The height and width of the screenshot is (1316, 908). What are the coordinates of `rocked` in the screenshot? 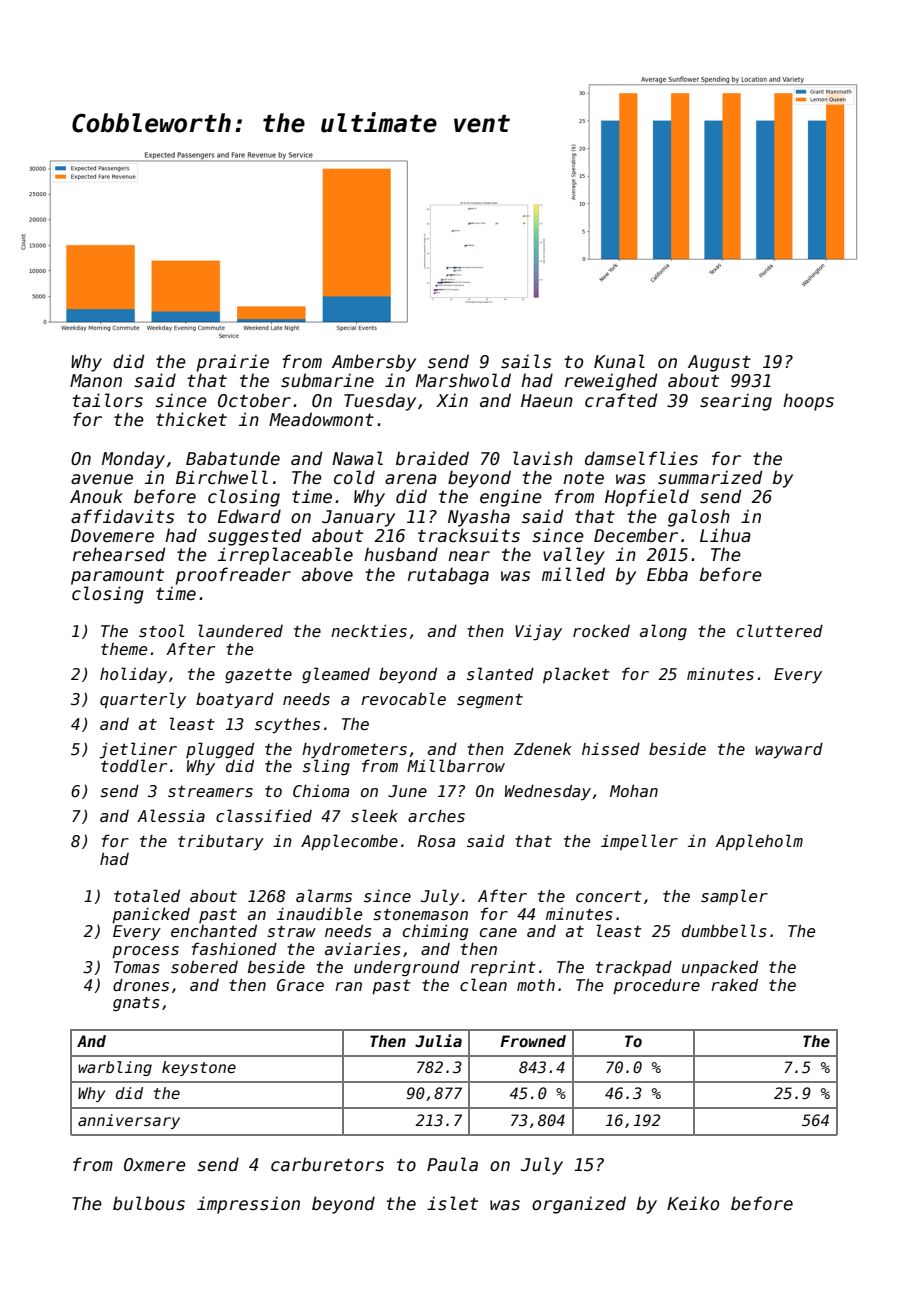 It's located at (601, 630).
